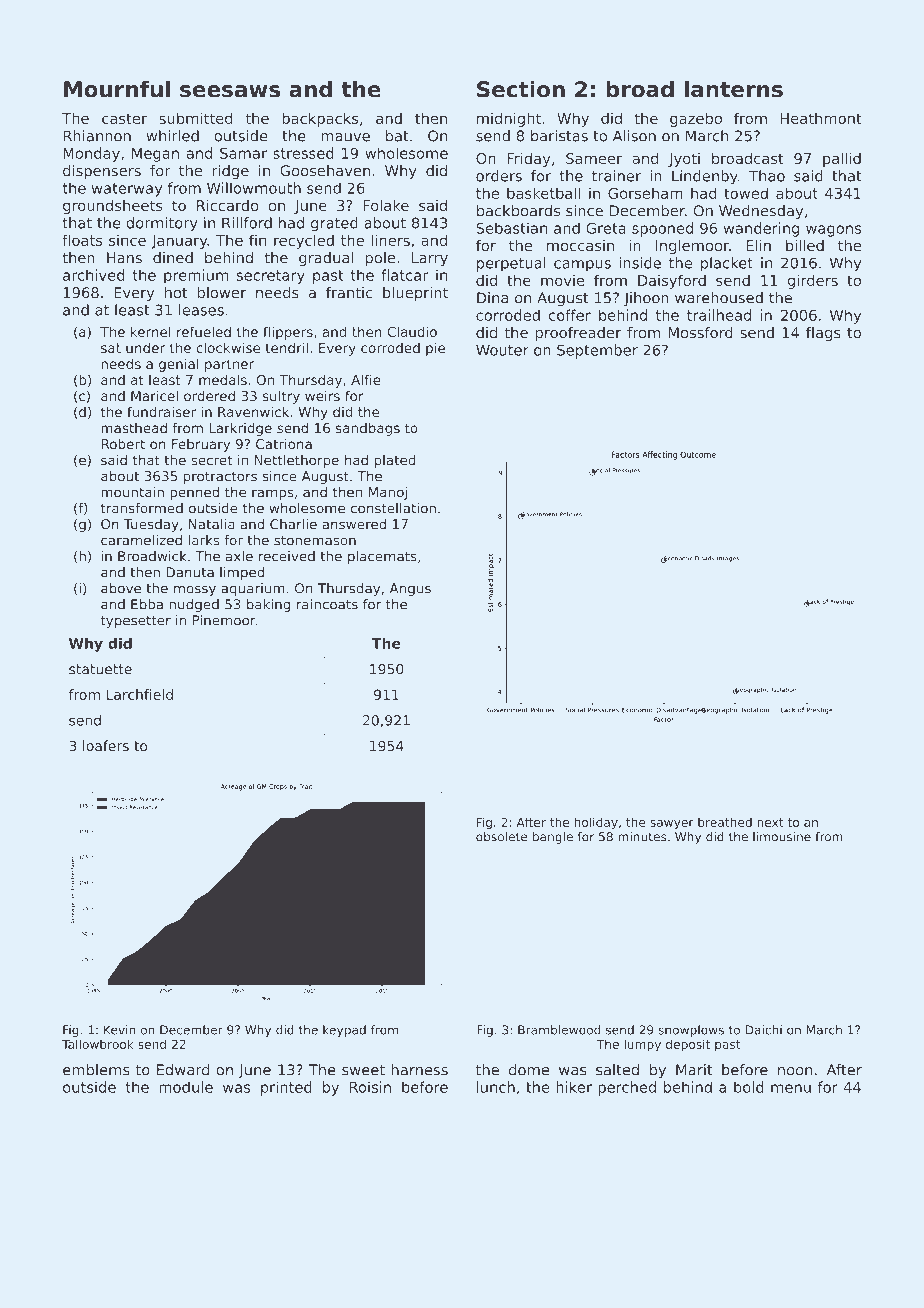  I want to click on dispensers, so click(102, 172).
